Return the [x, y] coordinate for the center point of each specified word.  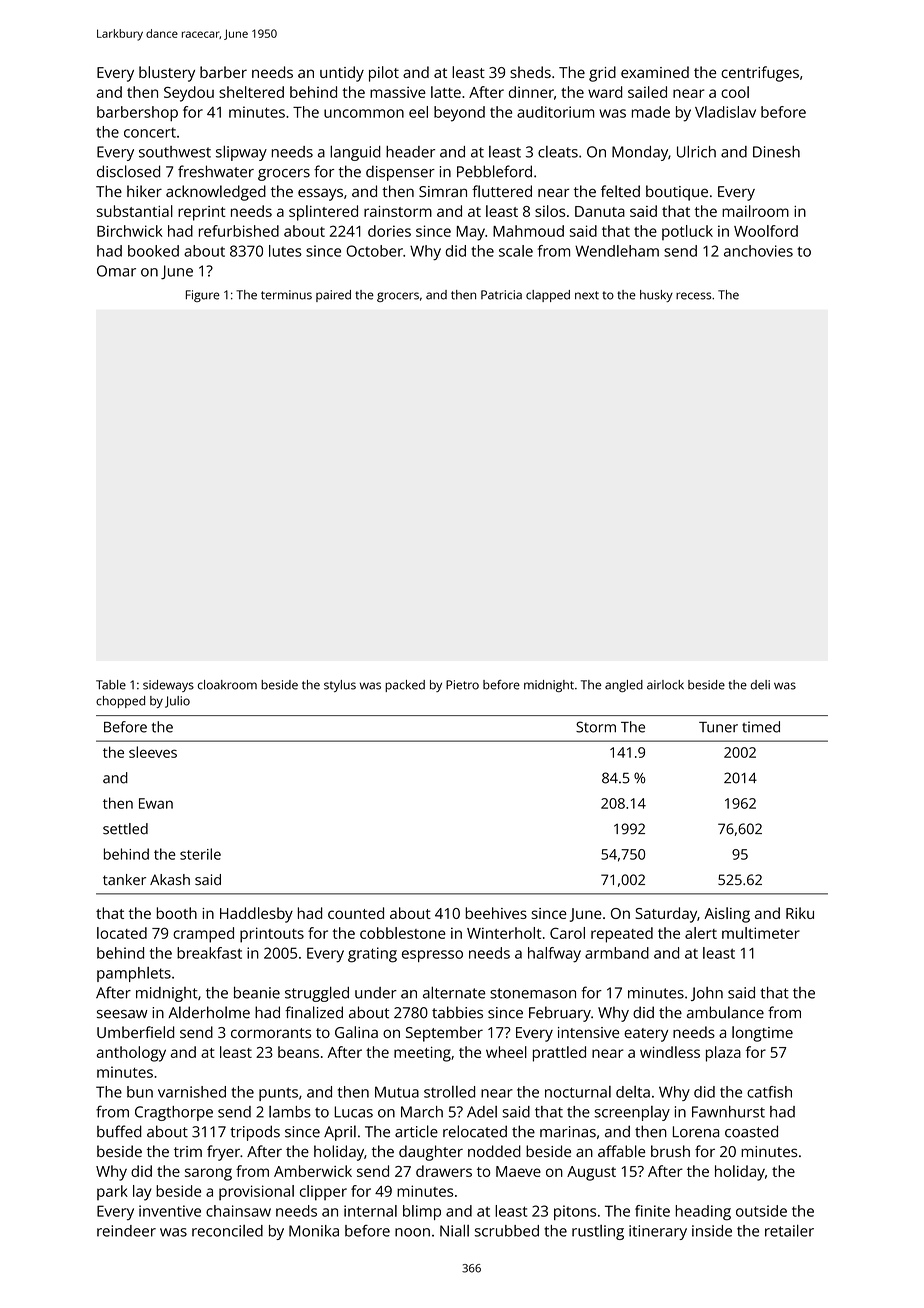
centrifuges [760, 74]
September [444, 1034]
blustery [167, 74]
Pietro [462, 685]
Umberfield [135, 1032]
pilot [384, 74]
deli [760, 685]
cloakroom [227, 685]
